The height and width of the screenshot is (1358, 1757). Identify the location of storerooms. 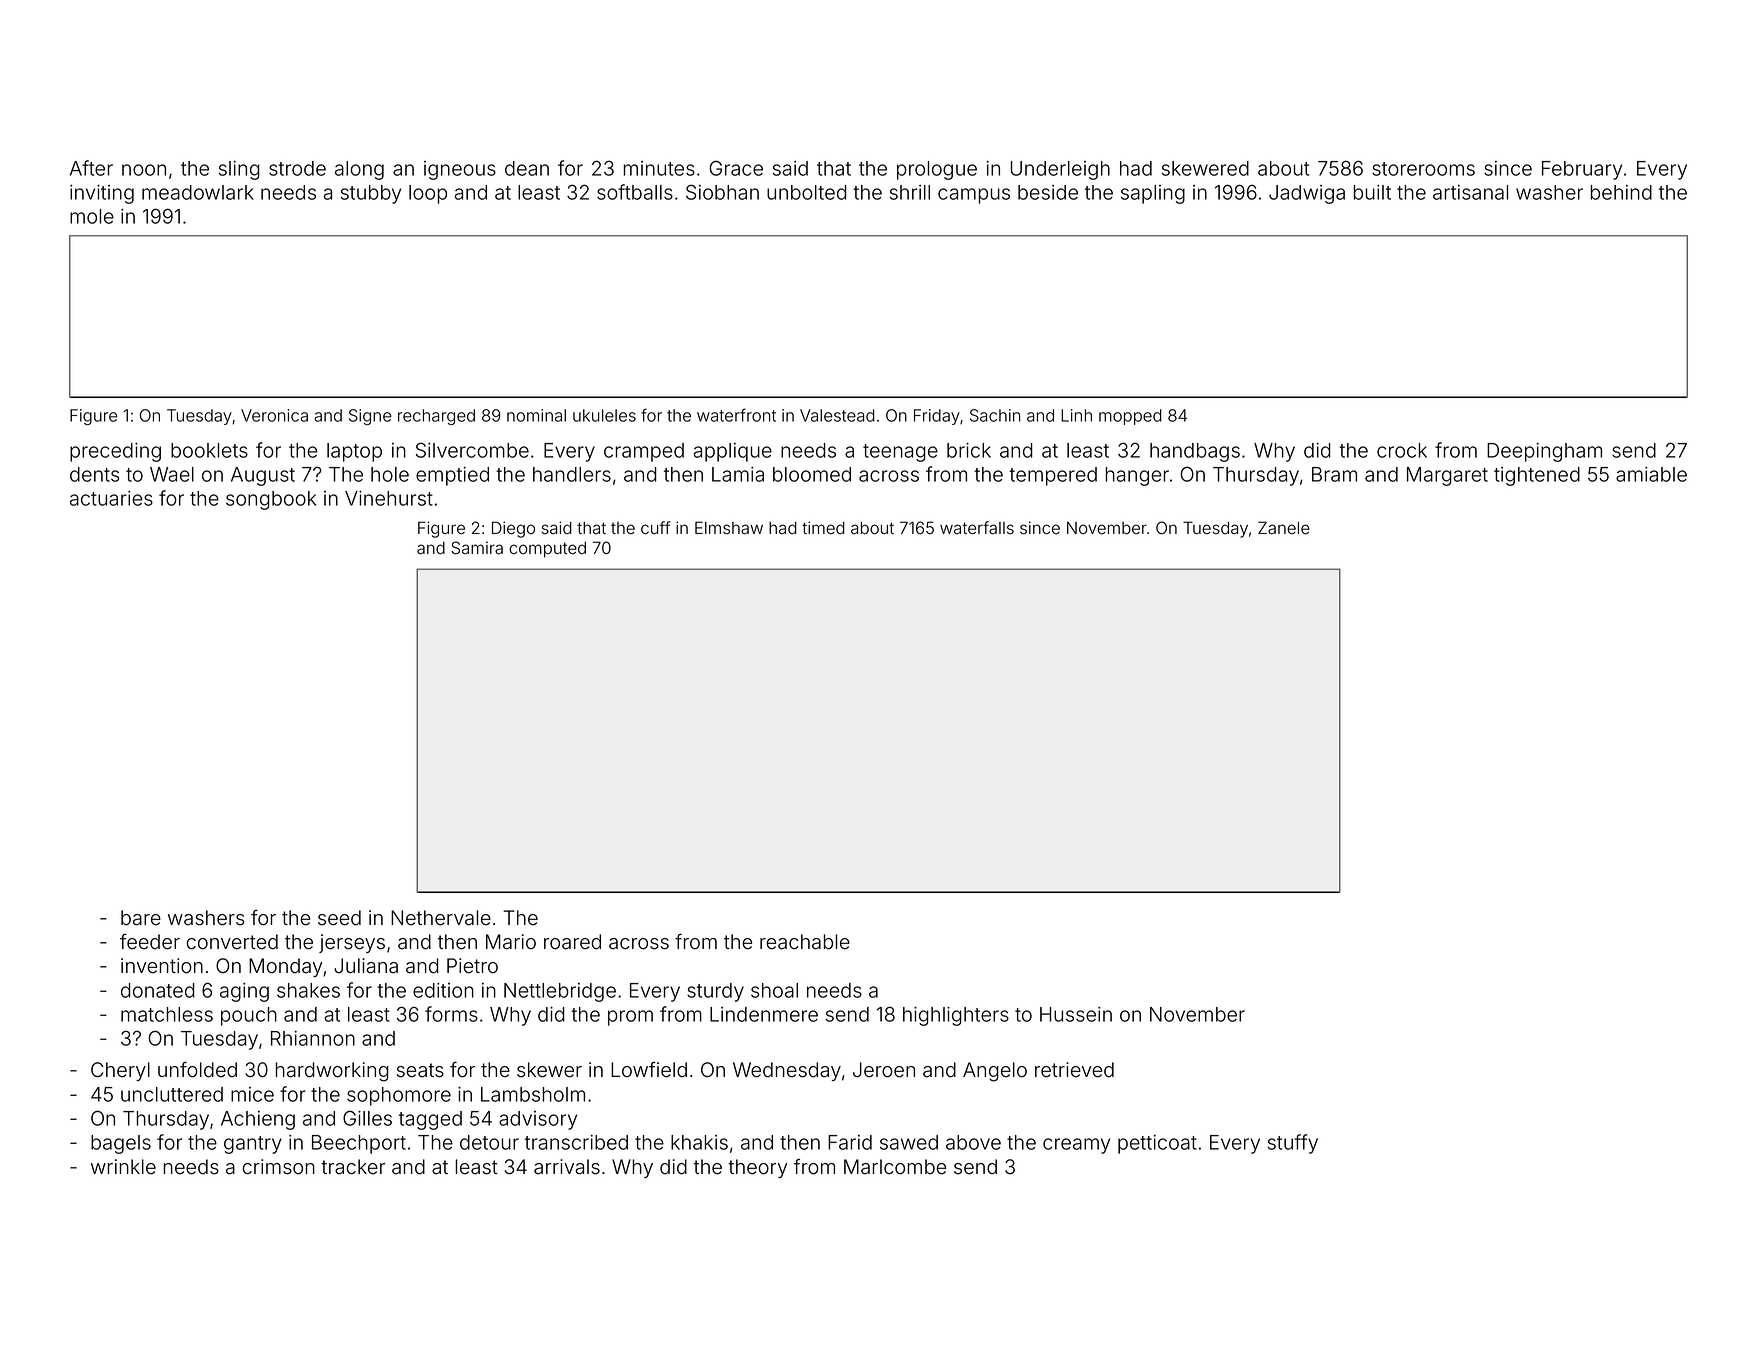
(1423, 169).
